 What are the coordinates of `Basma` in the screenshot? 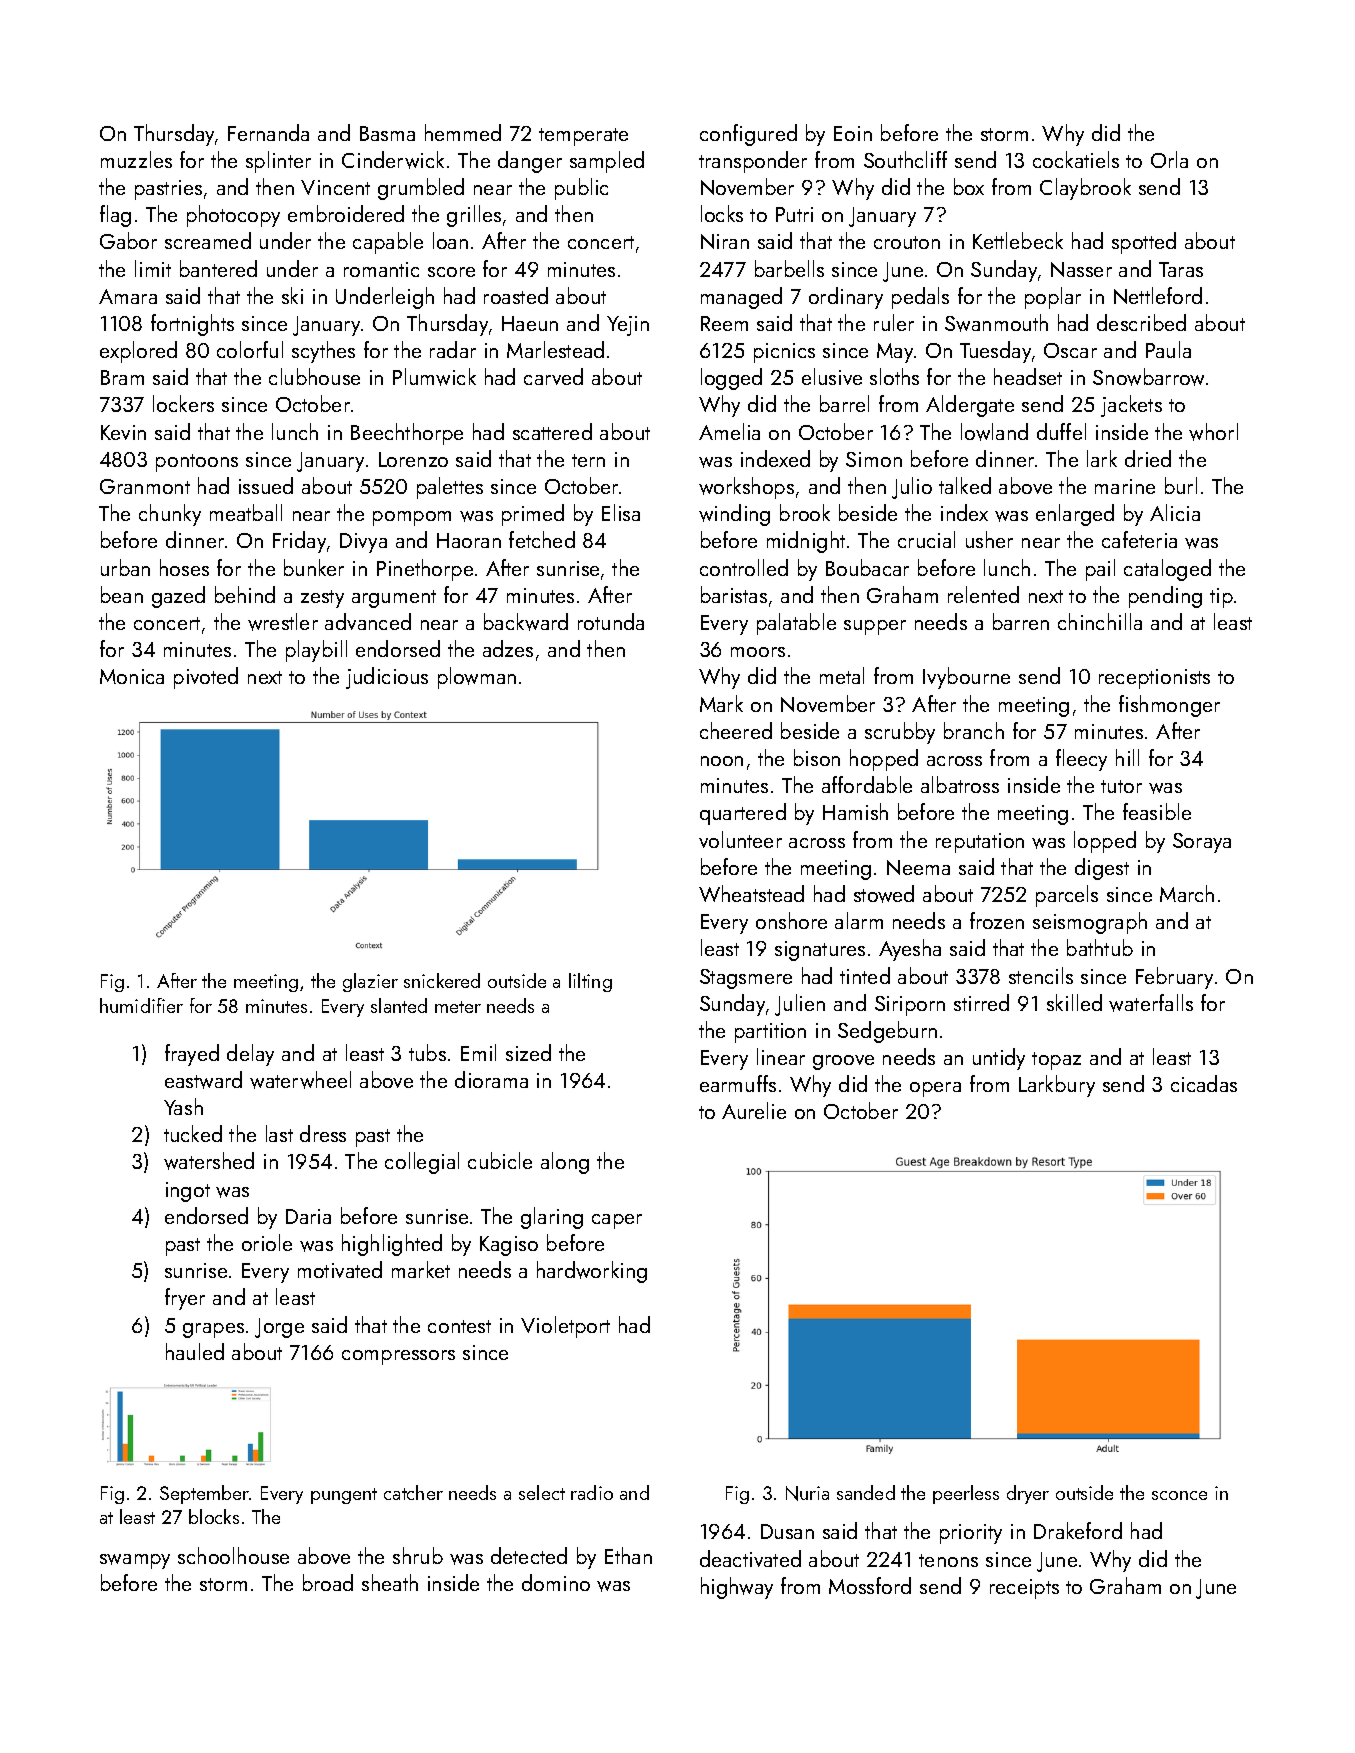 It's located at (387, 133).
